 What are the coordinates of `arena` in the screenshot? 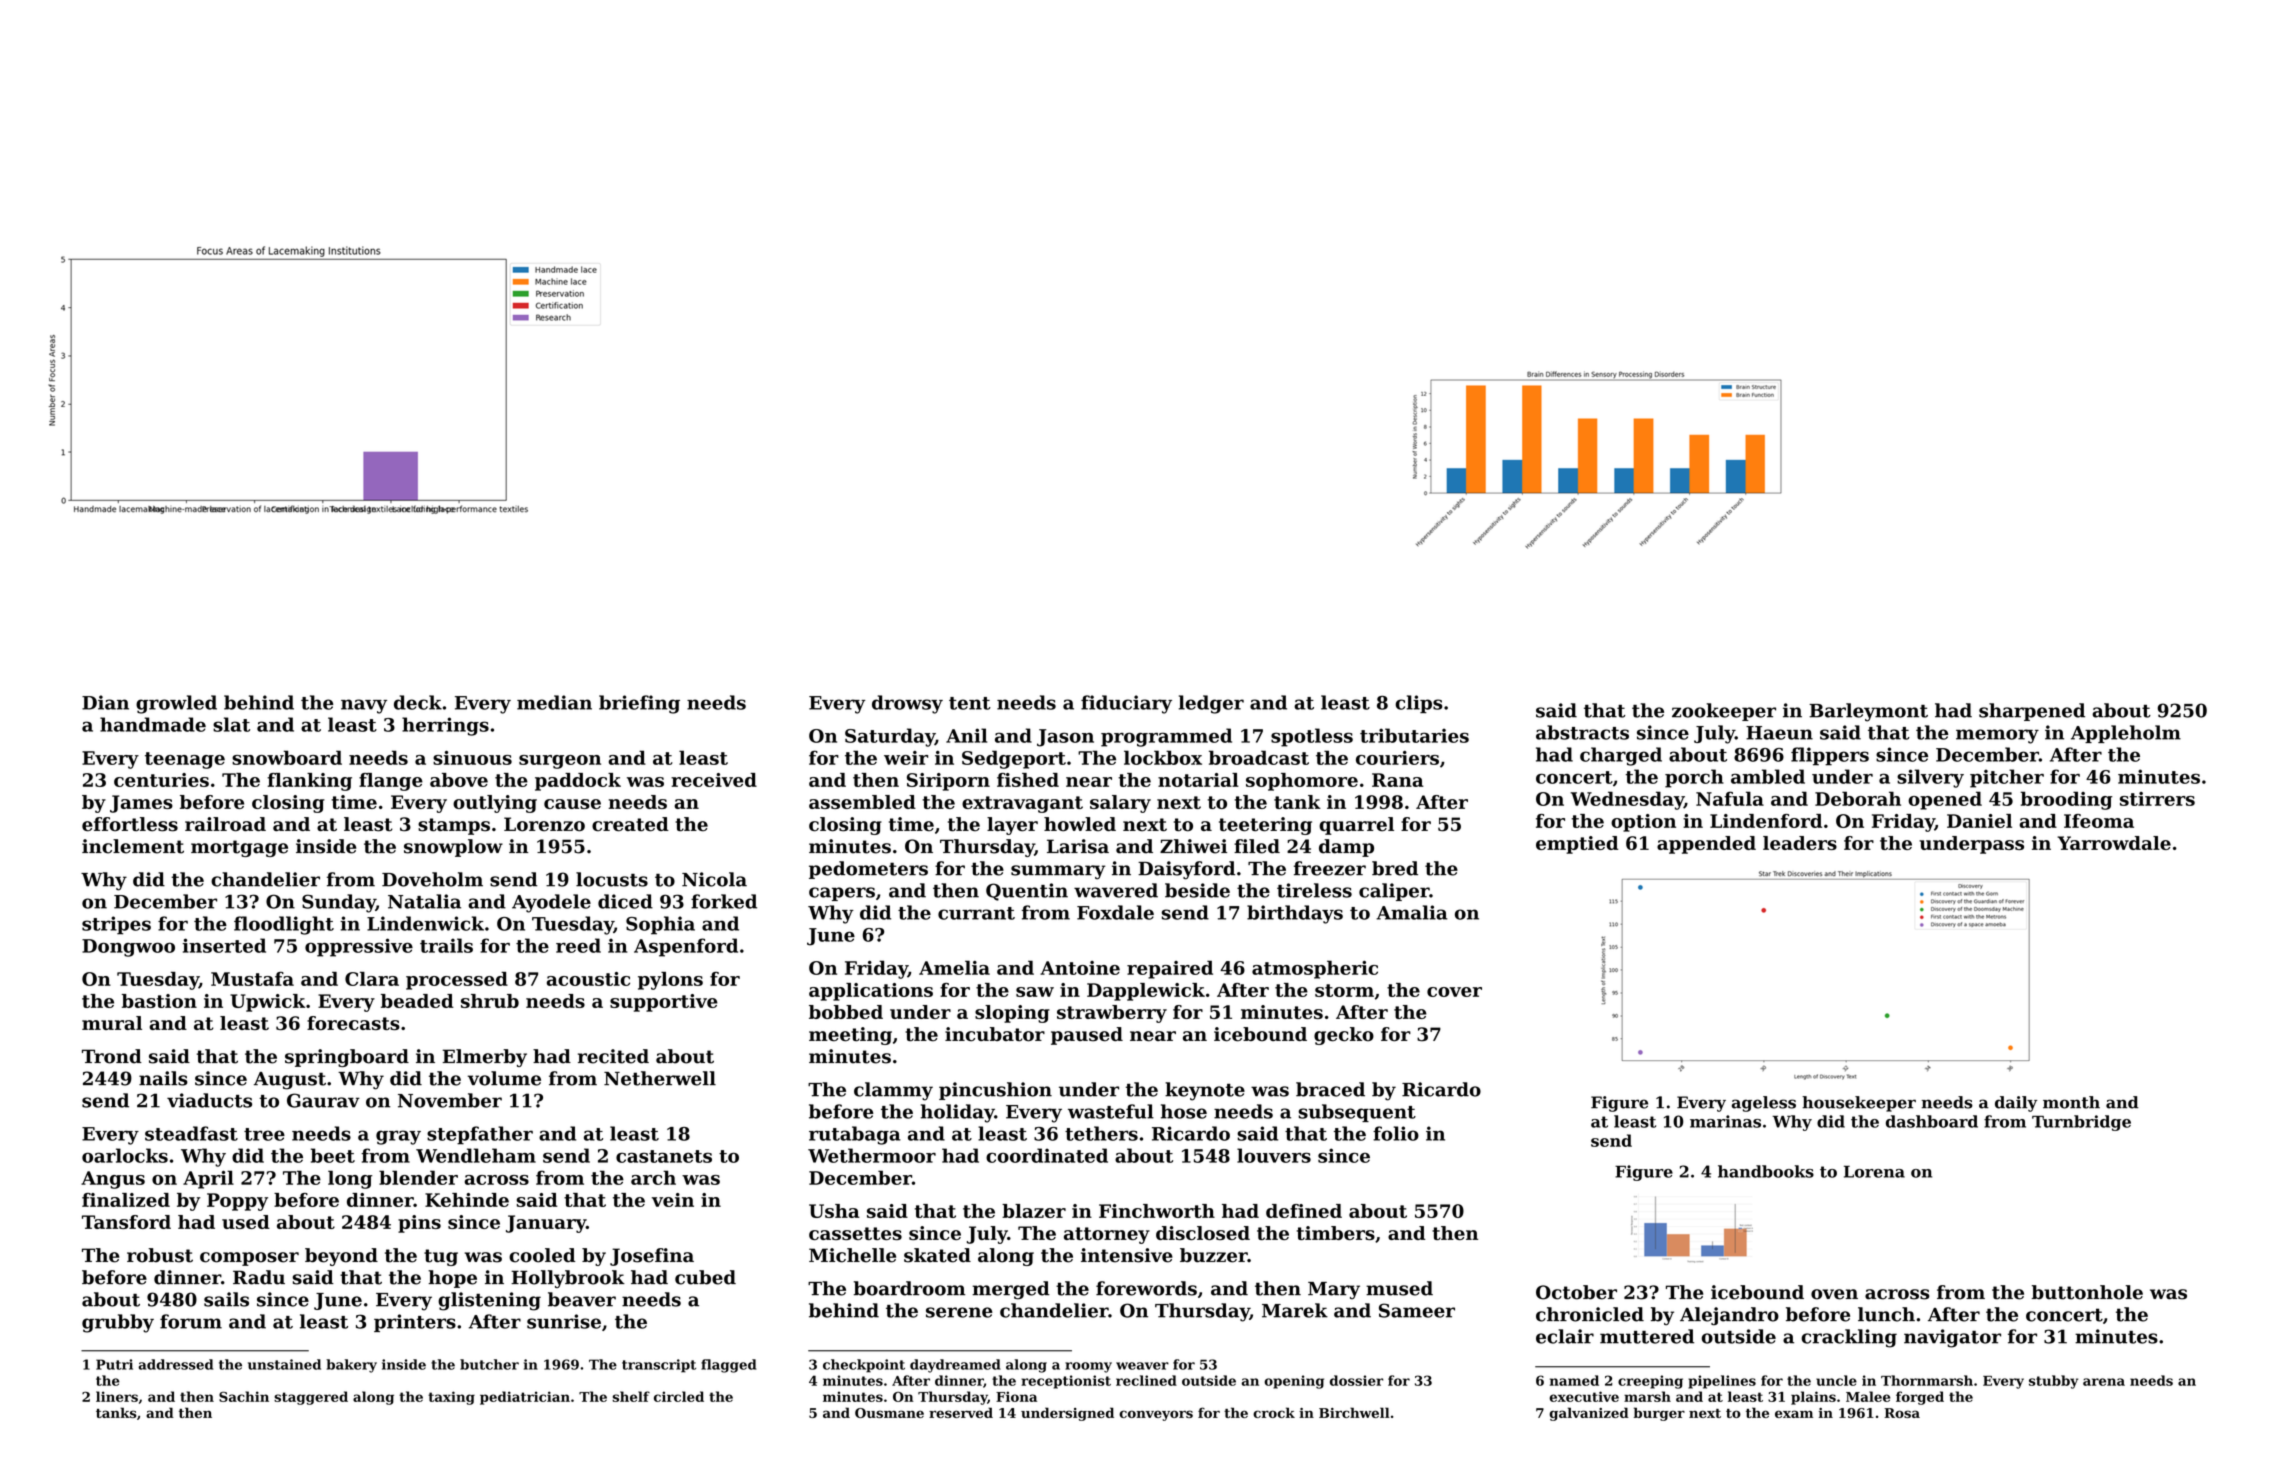 It's located at (2104, 1382).
